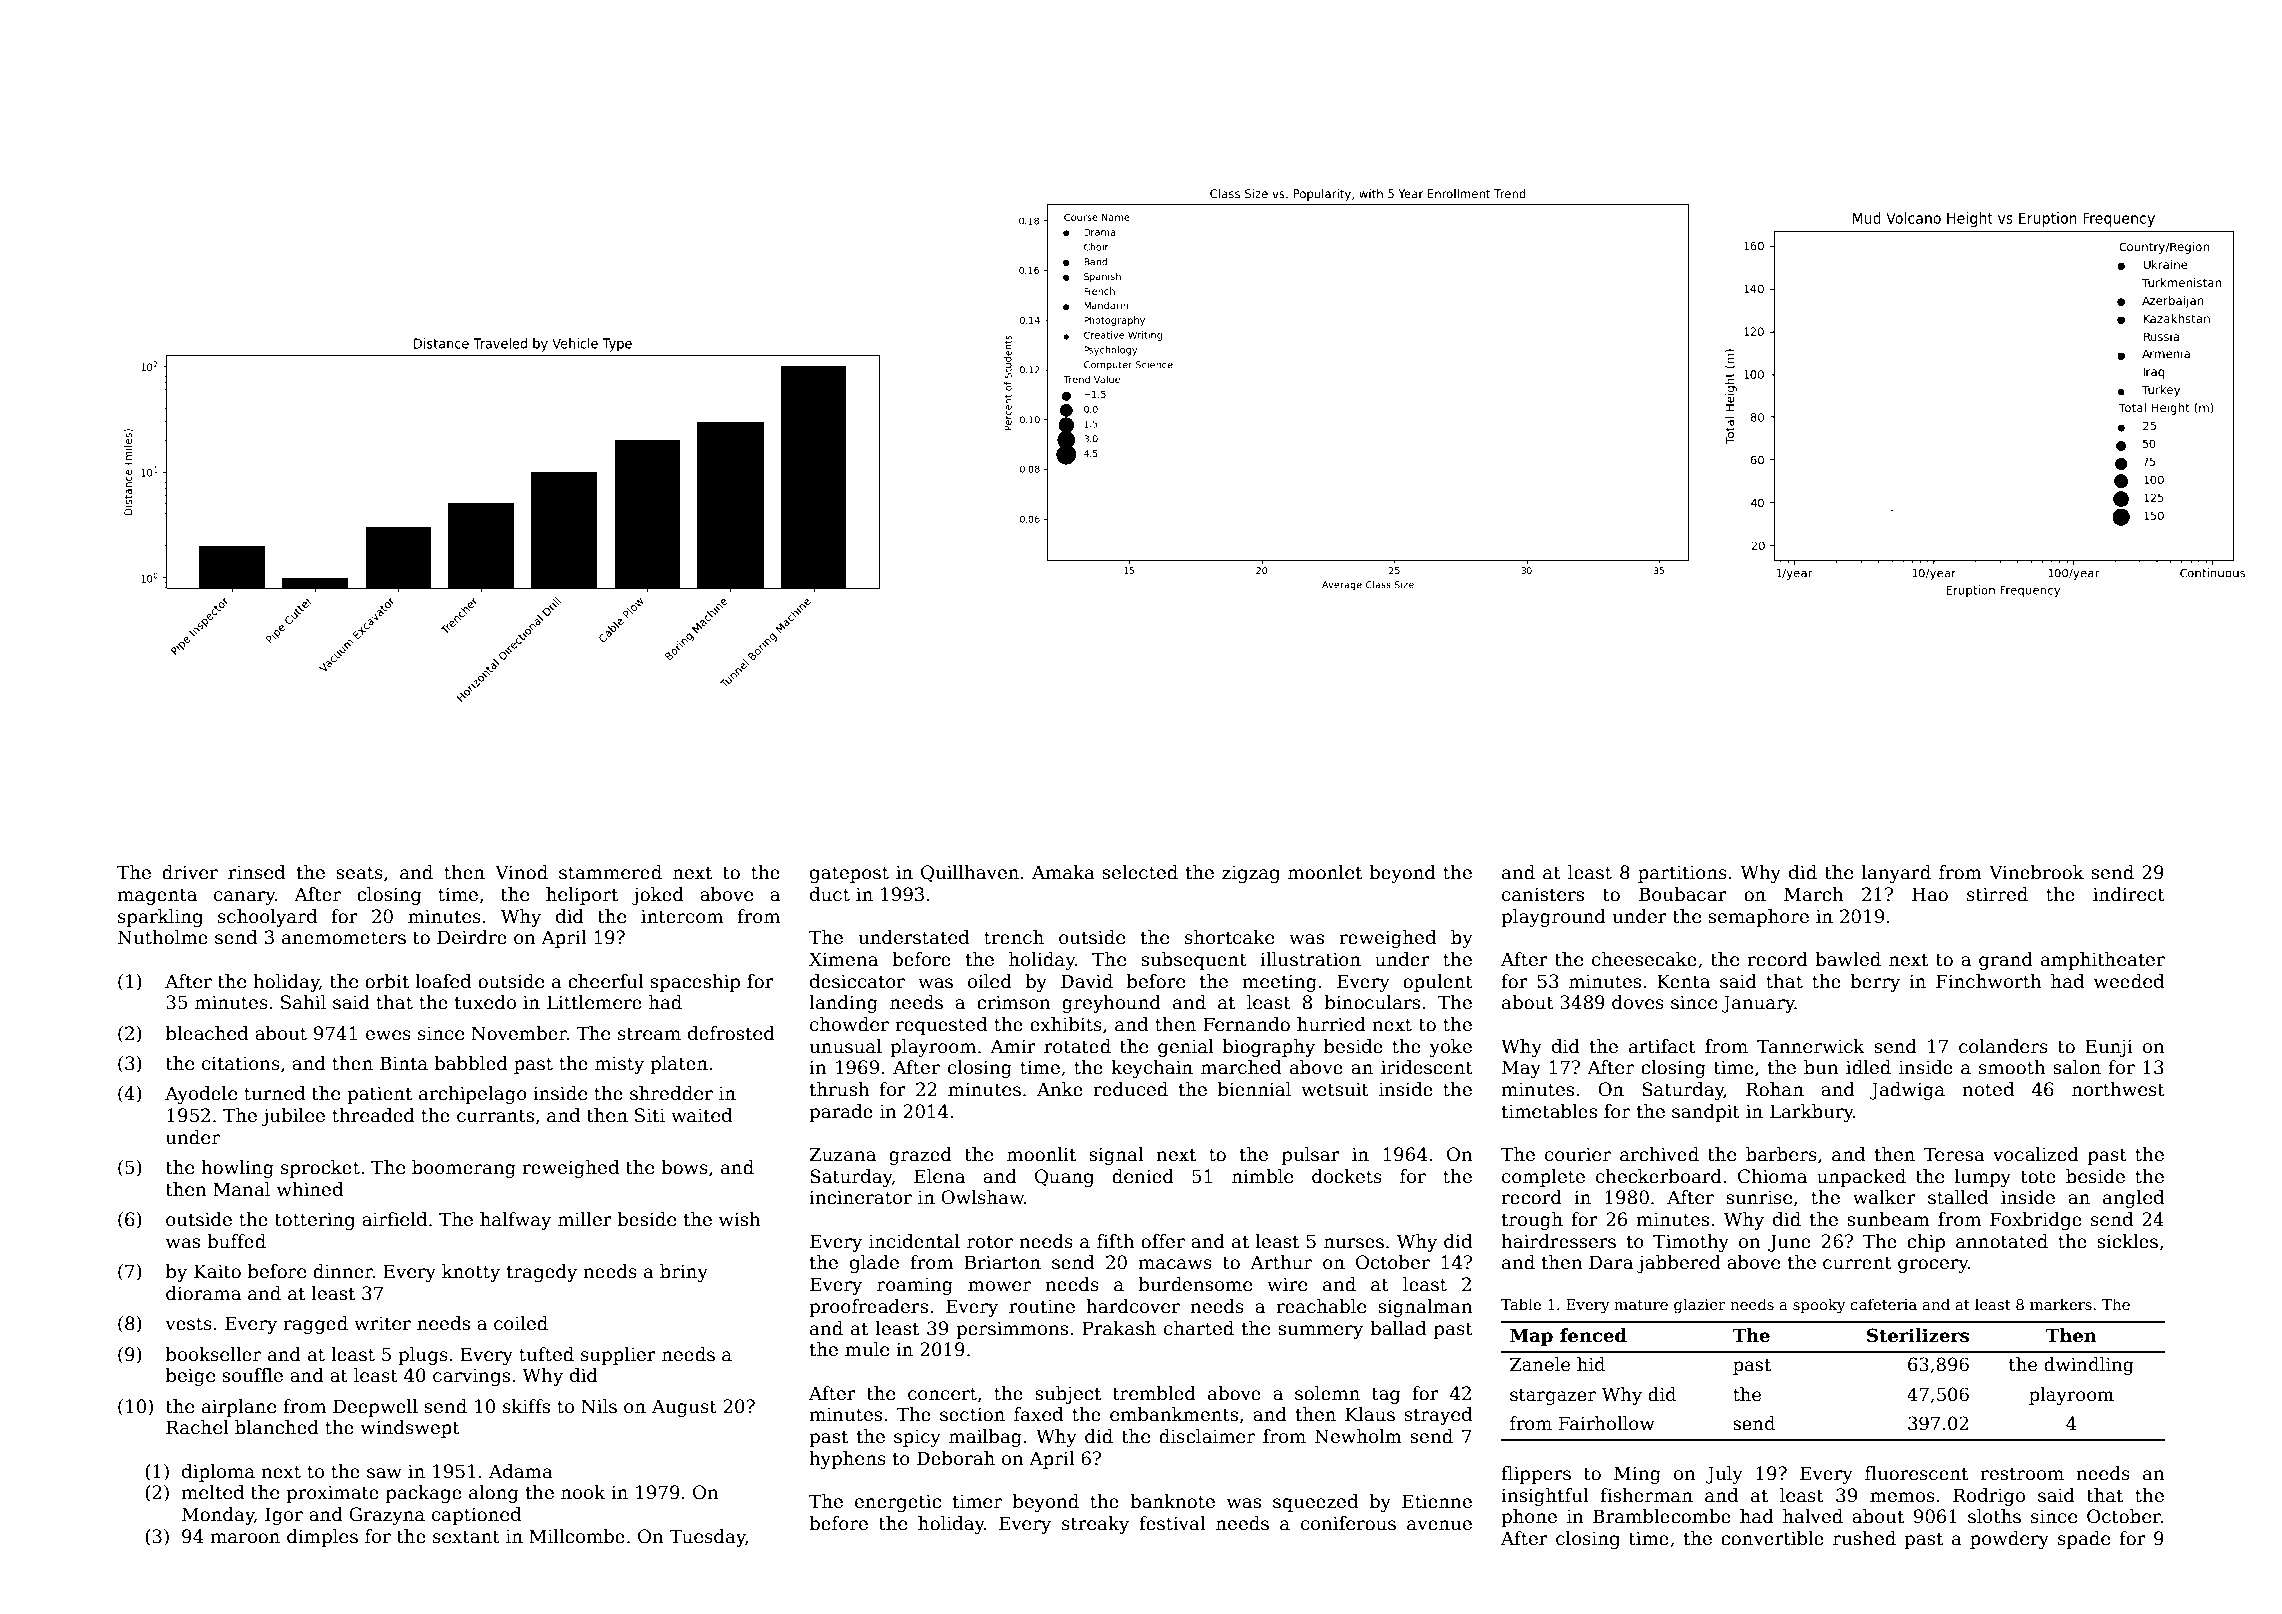 The width and height of the page is (2282, 1614). Describe the element at coordinates (485, 1002) in the page. I see `tuxedo` at that location.
